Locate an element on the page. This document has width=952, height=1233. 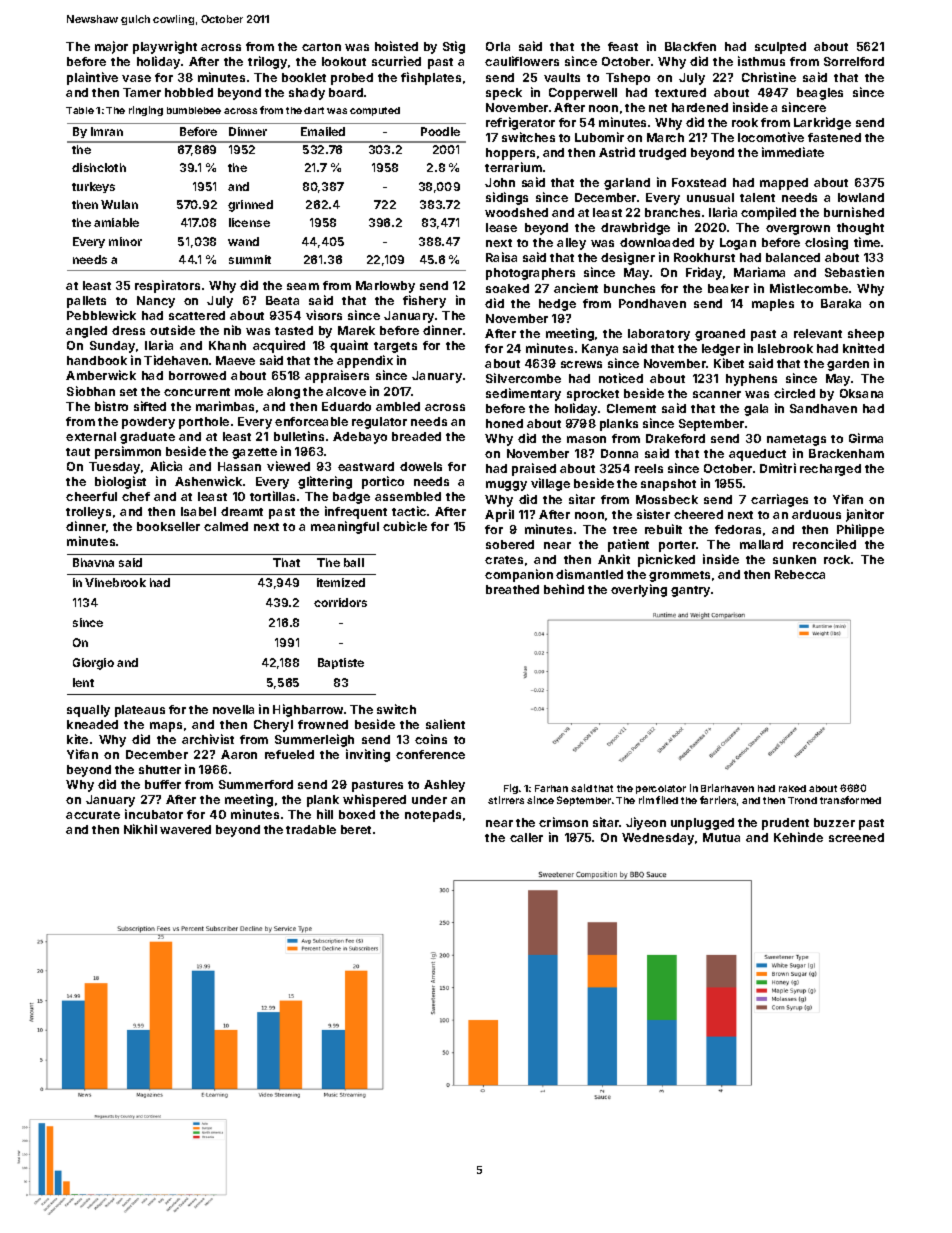
accurate is located at coordinates (93, 815).
